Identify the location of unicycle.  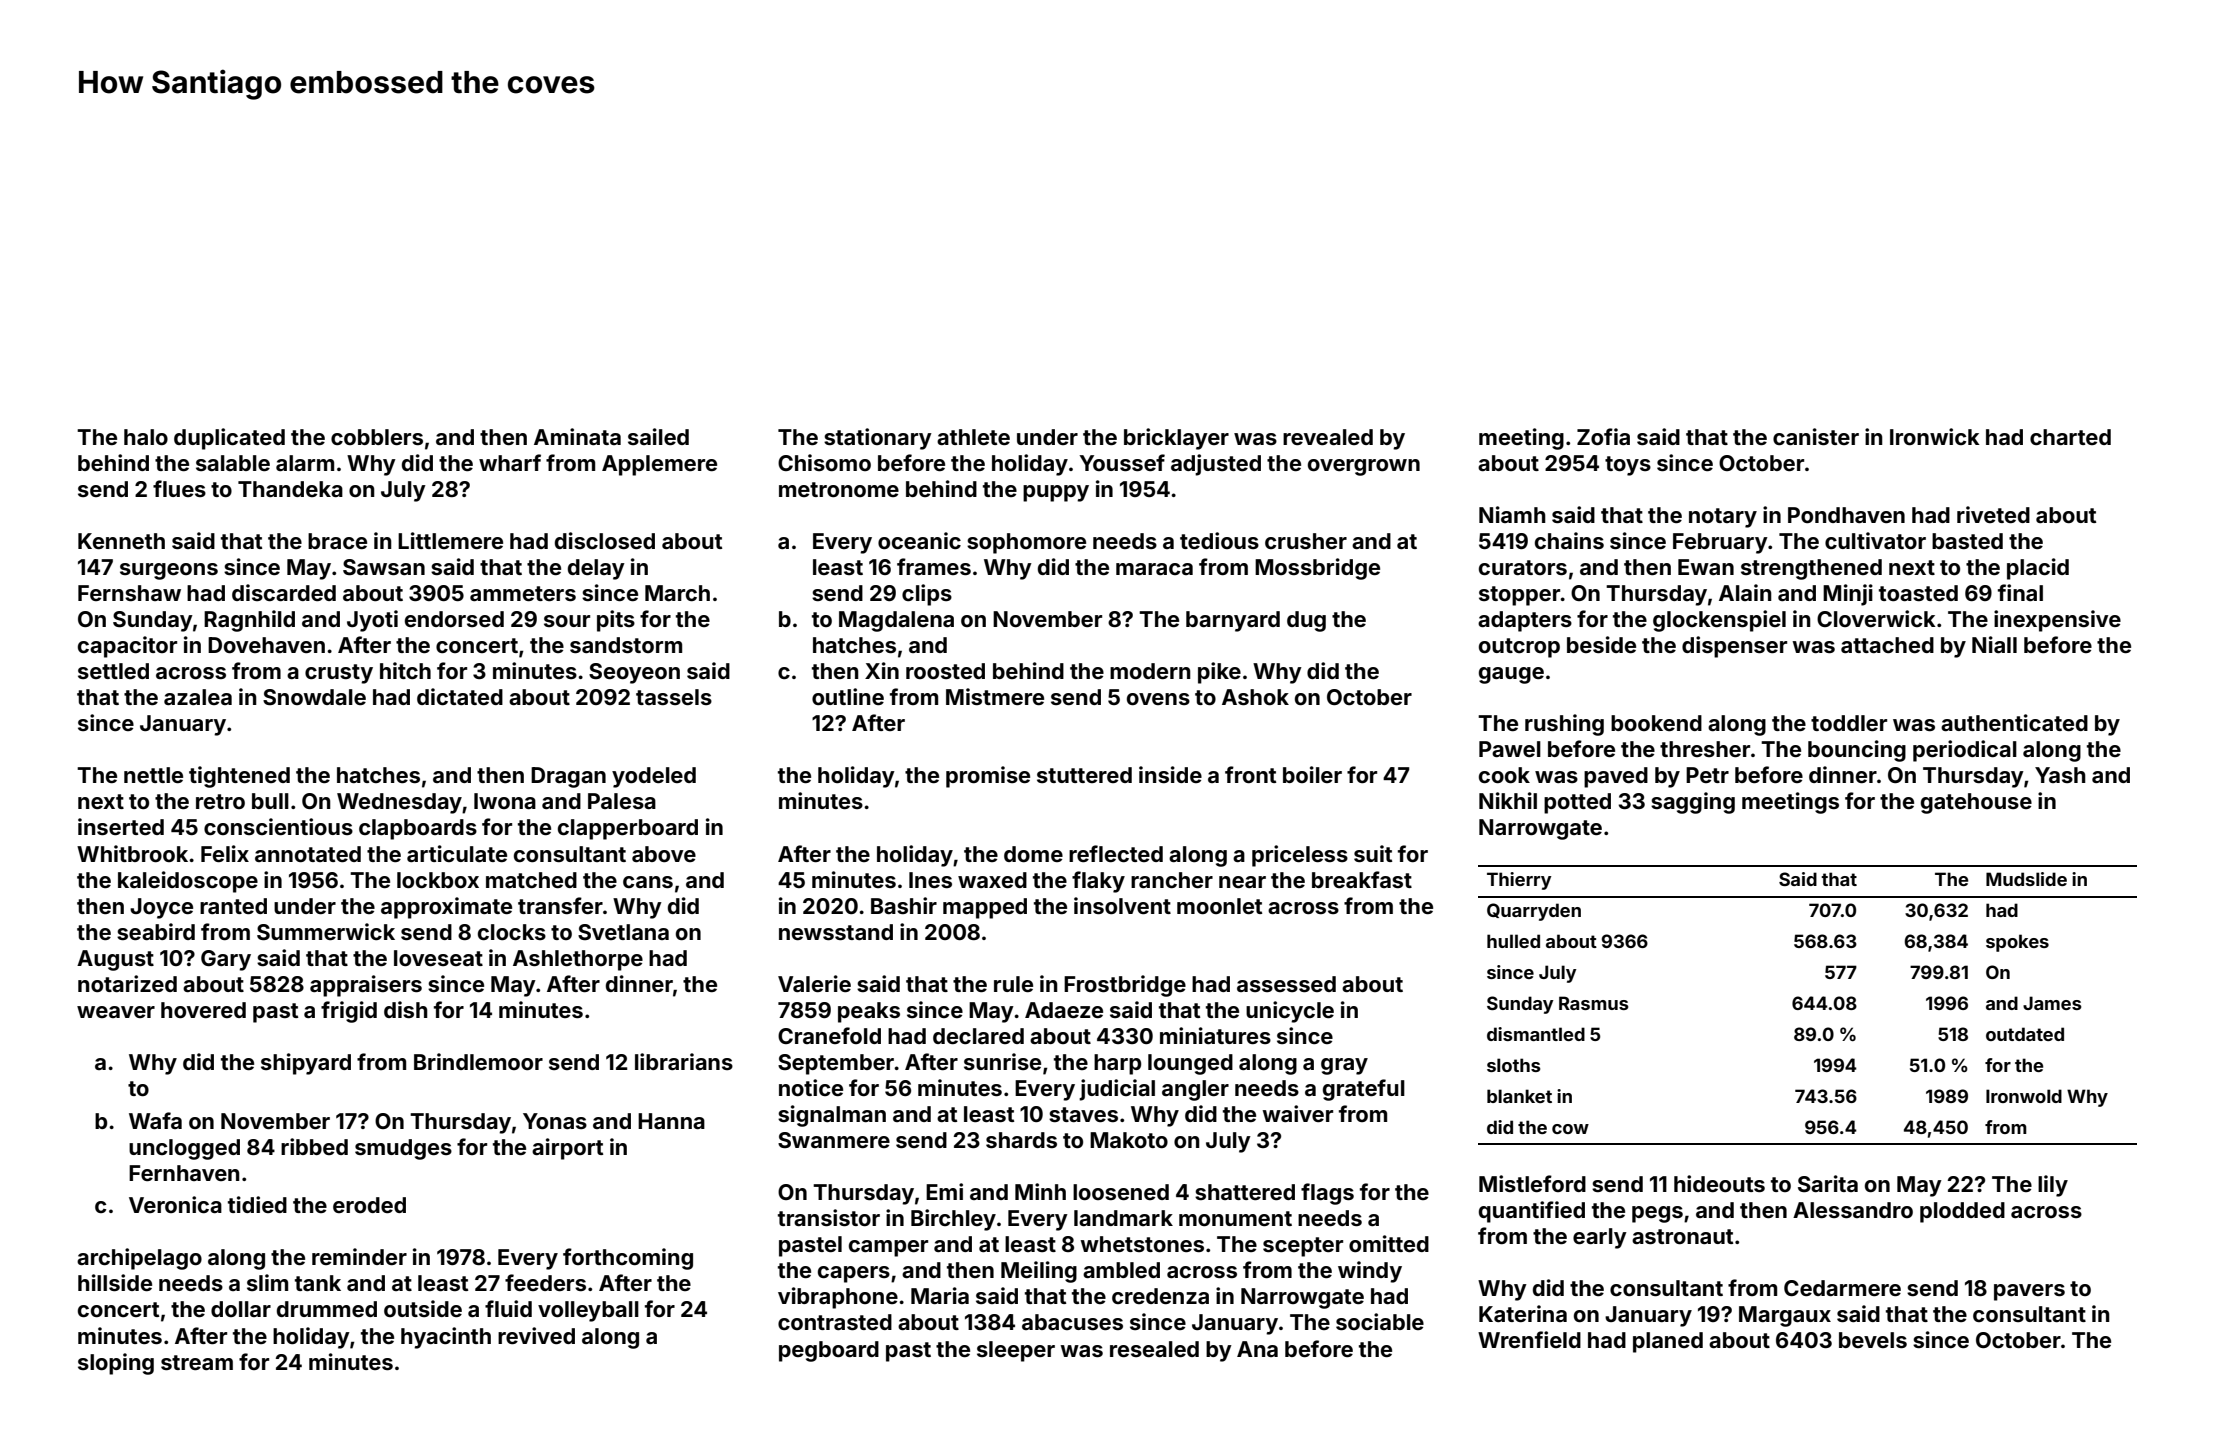
(1290, 1012).
